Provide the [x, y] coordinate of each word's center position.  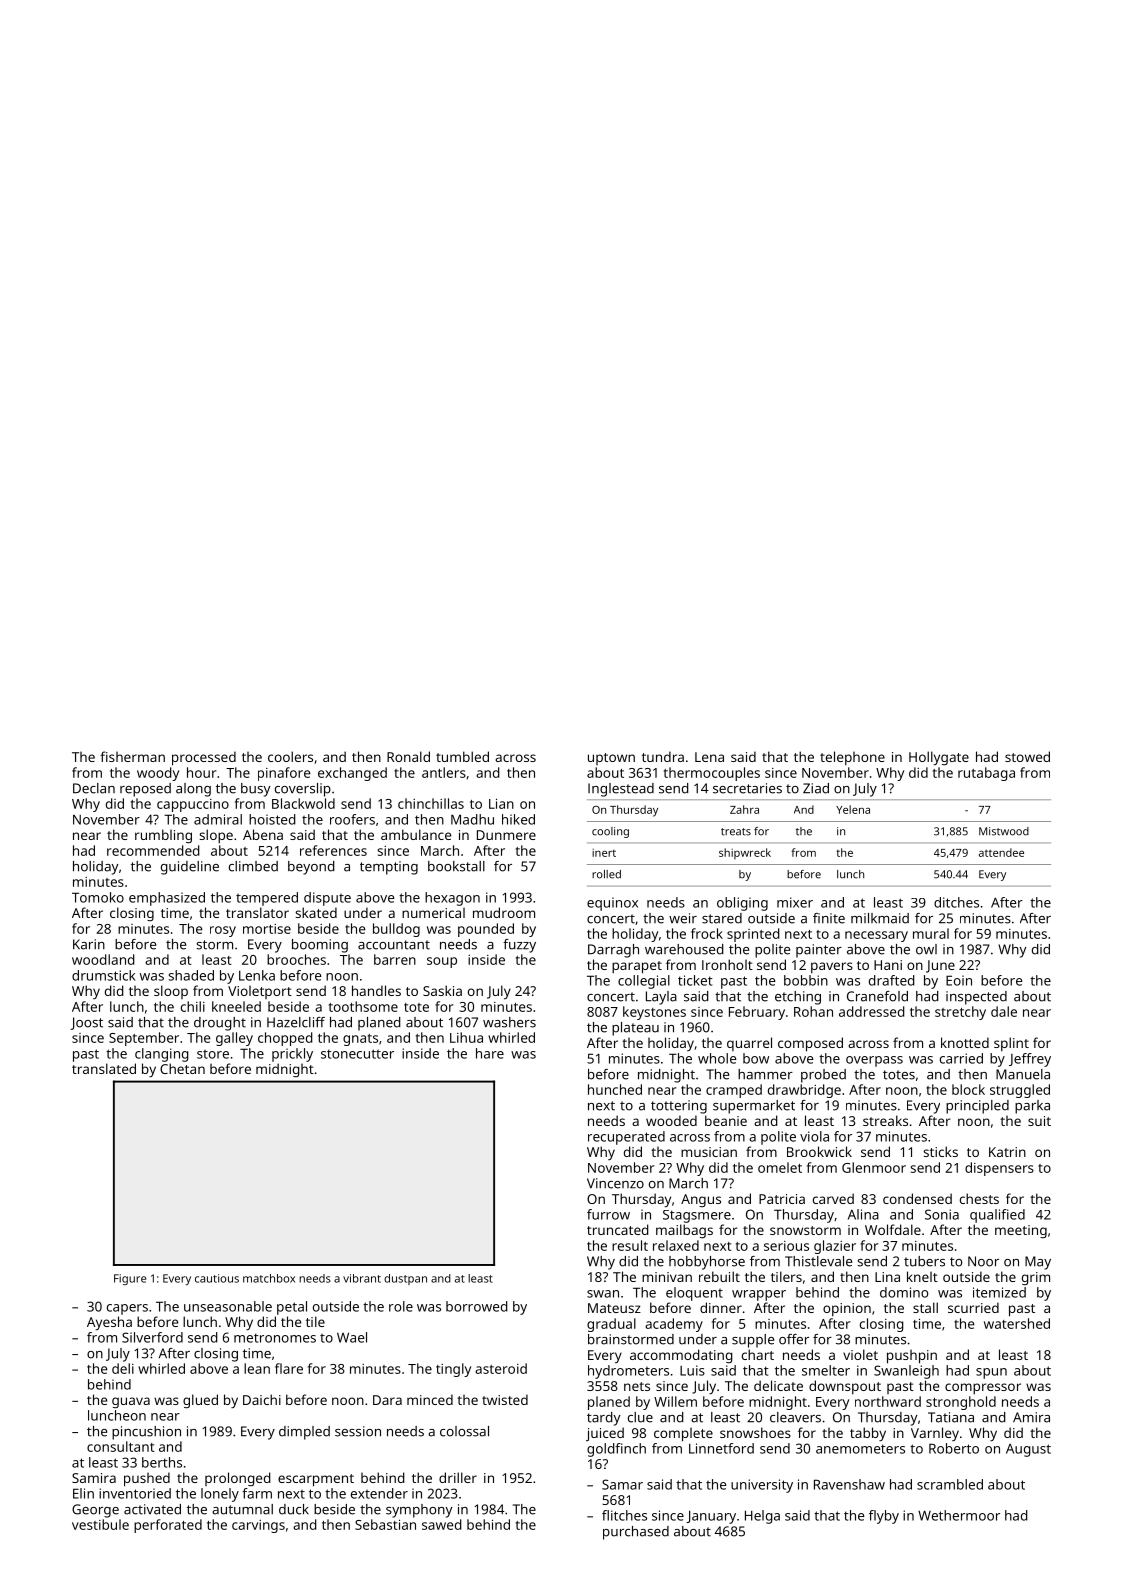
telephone [852, 758]
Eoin [959, 980]
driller [458, 1477]
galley [234, 1039]
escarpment [316, 1480]
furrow [608, 1214]
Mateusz [614, 1308]
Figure [130, 1279]
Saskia [442, 990]
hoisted [272, 819]
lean [257, 1368]
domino [904, 1292]
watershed [1017, 1323]
